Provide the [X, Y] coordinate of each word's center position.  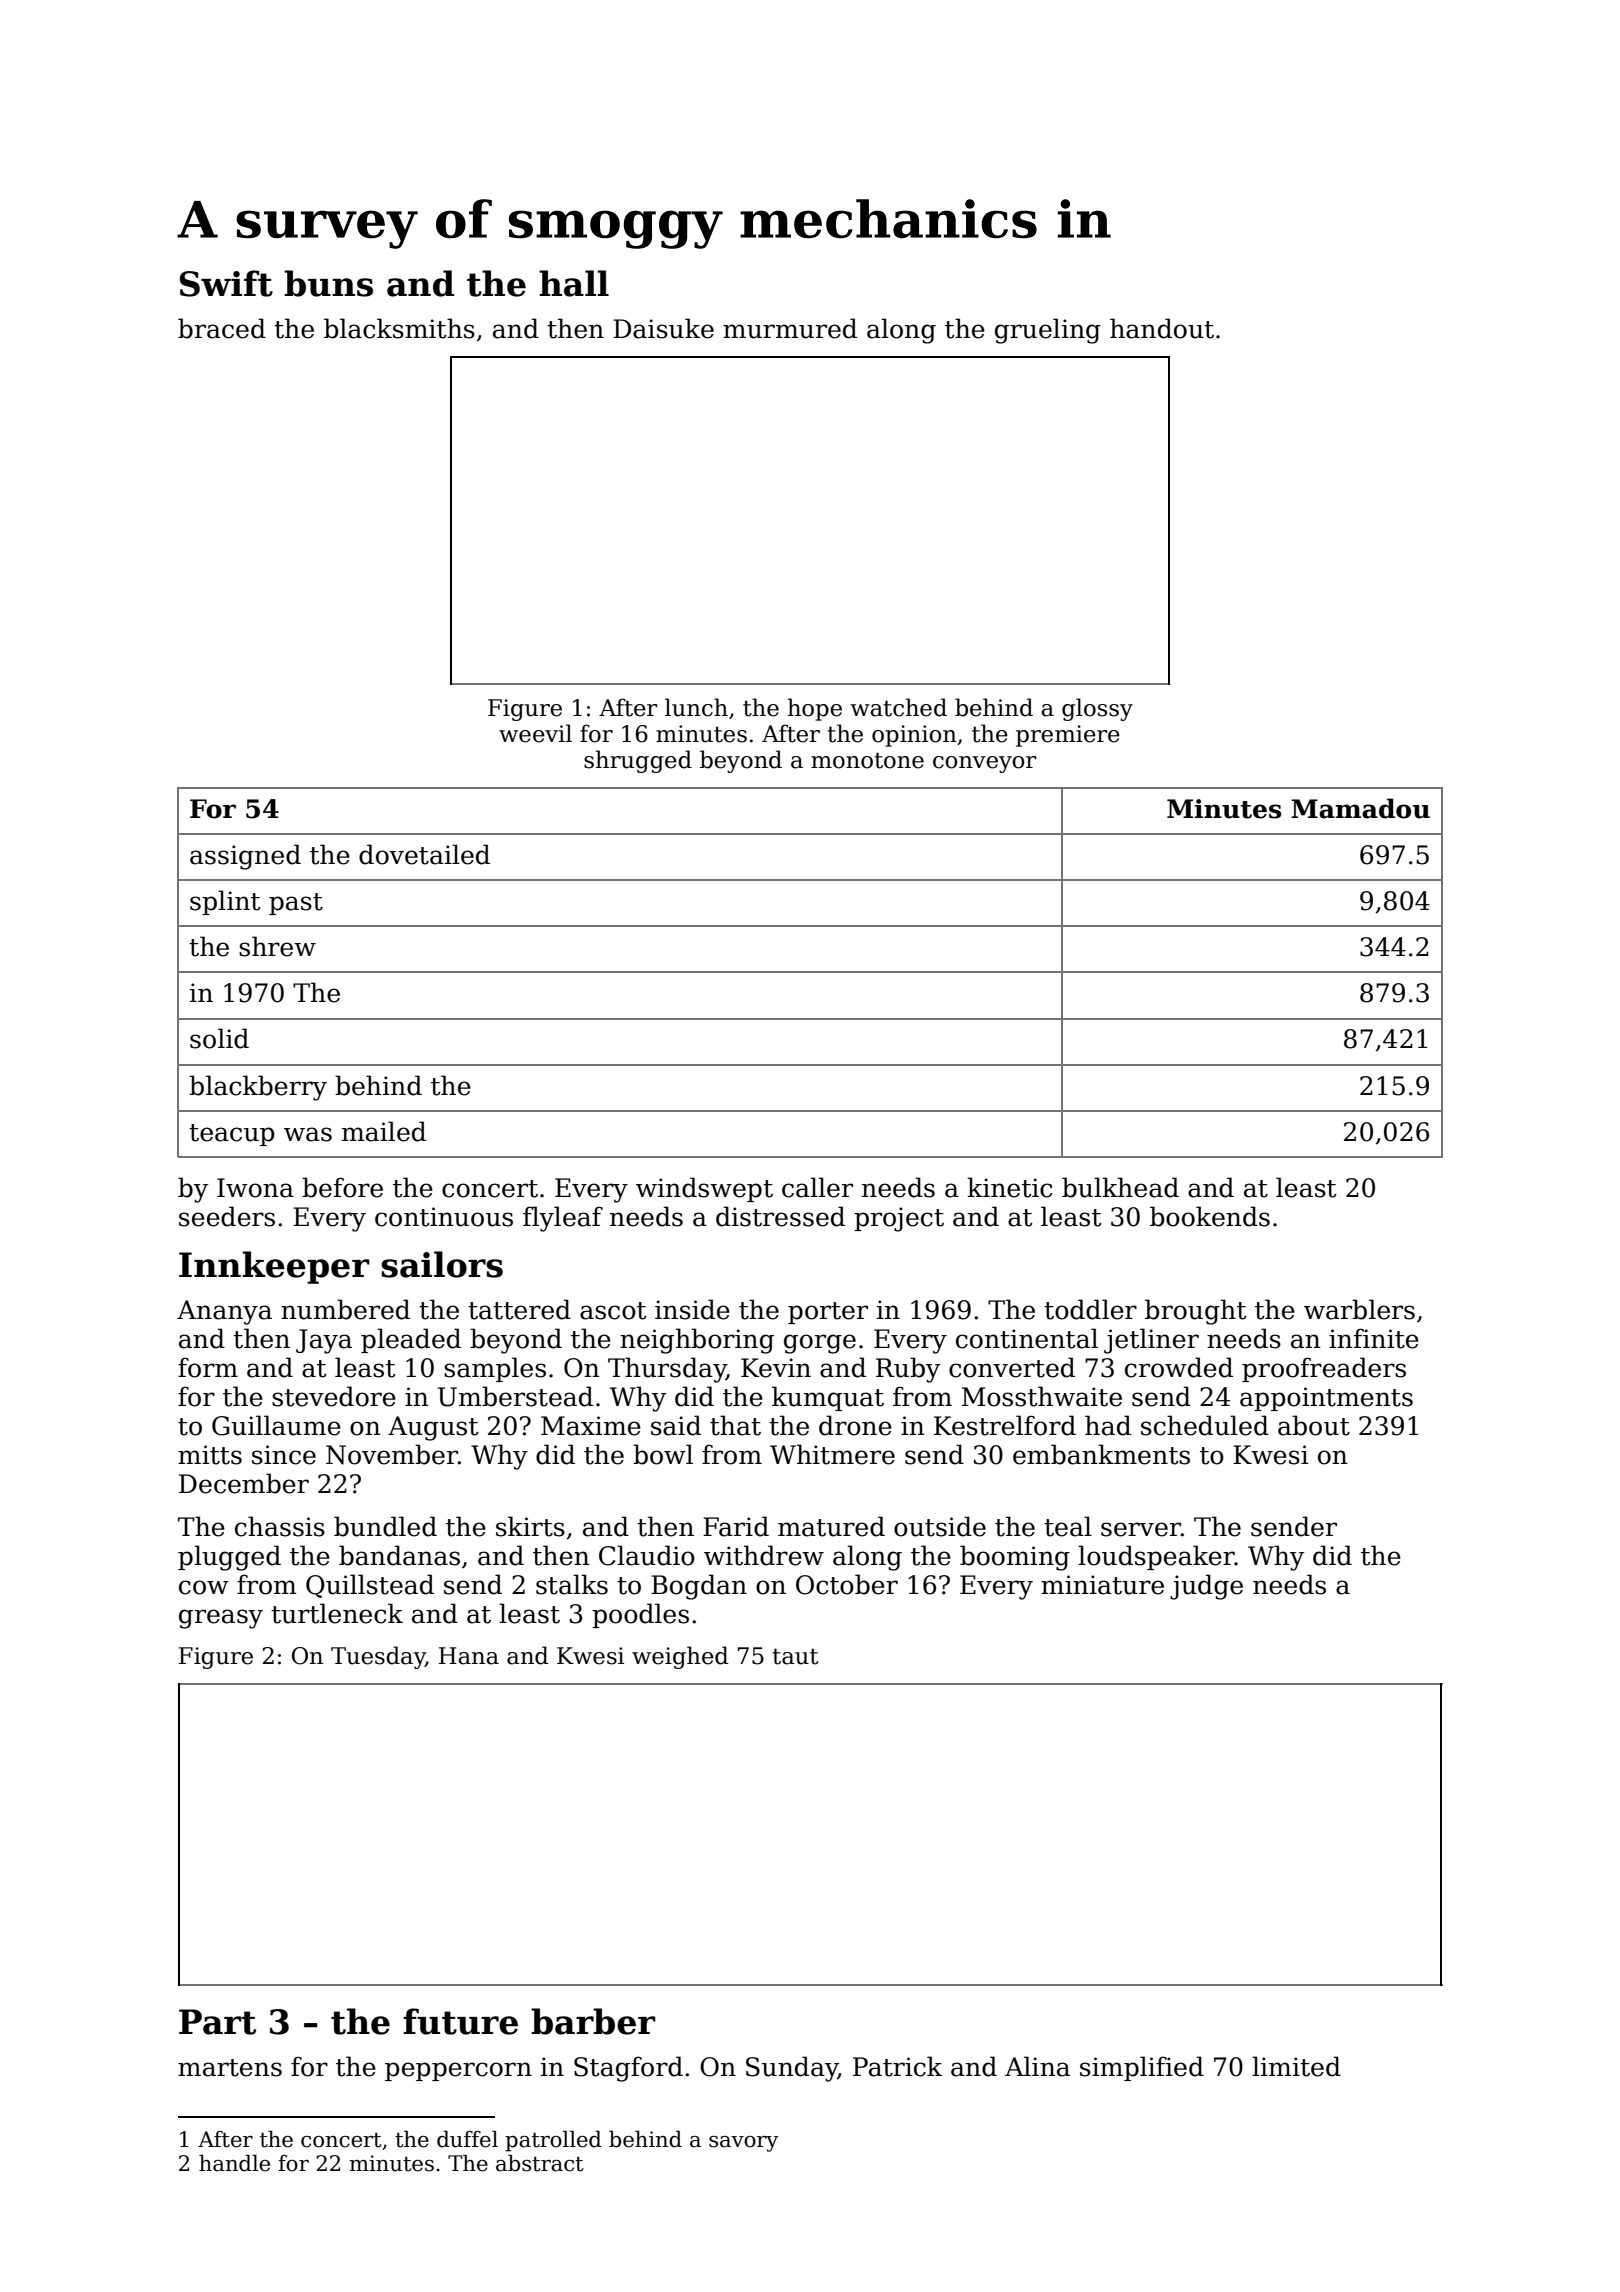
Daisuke [663, 328]
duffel [467, 2139]
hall [574, 283]
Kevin [776, 1368]
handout [1162, 328]
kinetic [1009, 1187]
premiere [1068, 736]
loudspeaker [1156, 1557]
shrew [277, 946]
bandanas [399, 1555]
